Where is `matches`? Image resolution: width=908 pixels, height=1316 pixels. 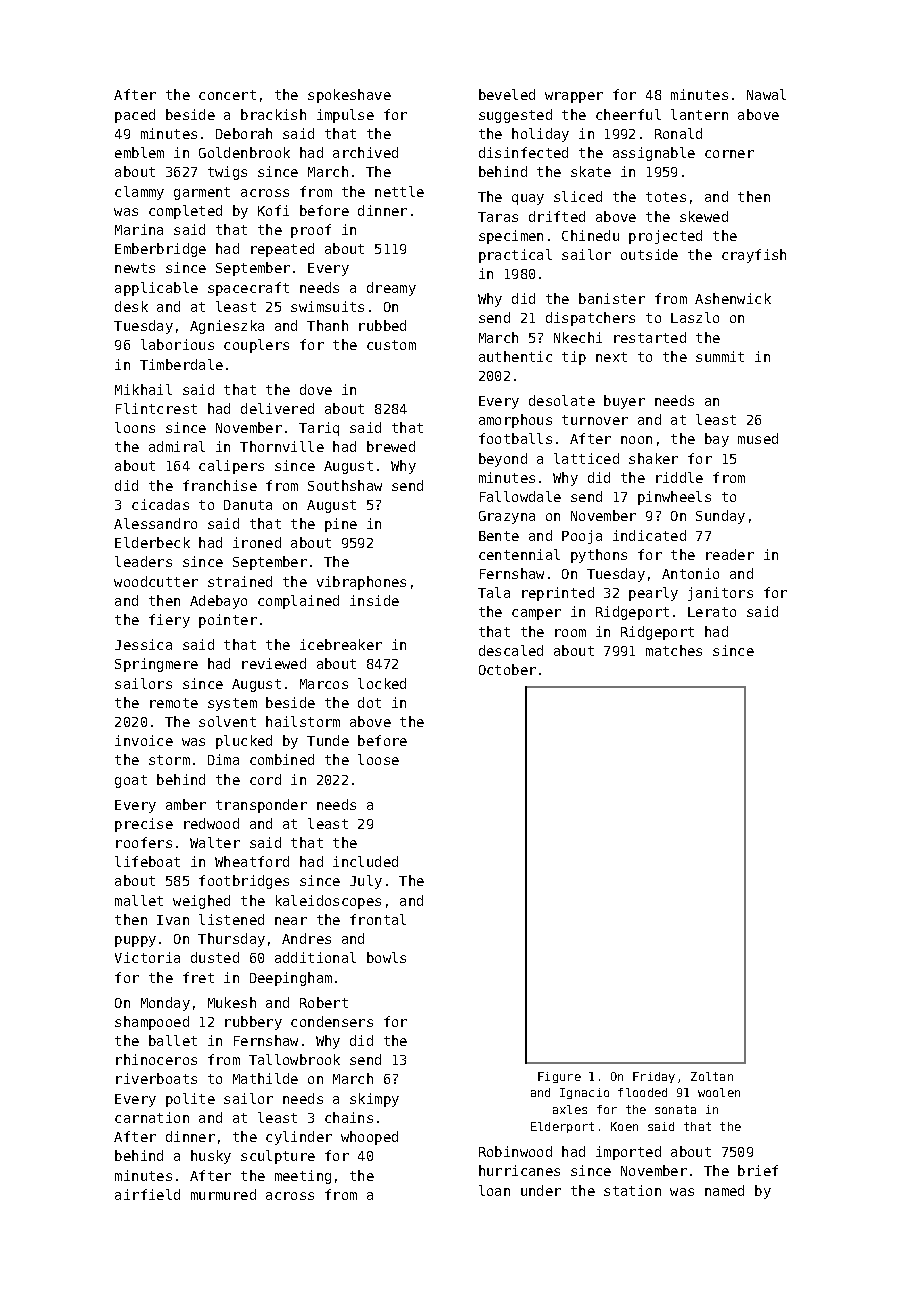 matches is located at coordinates (674, 650).
